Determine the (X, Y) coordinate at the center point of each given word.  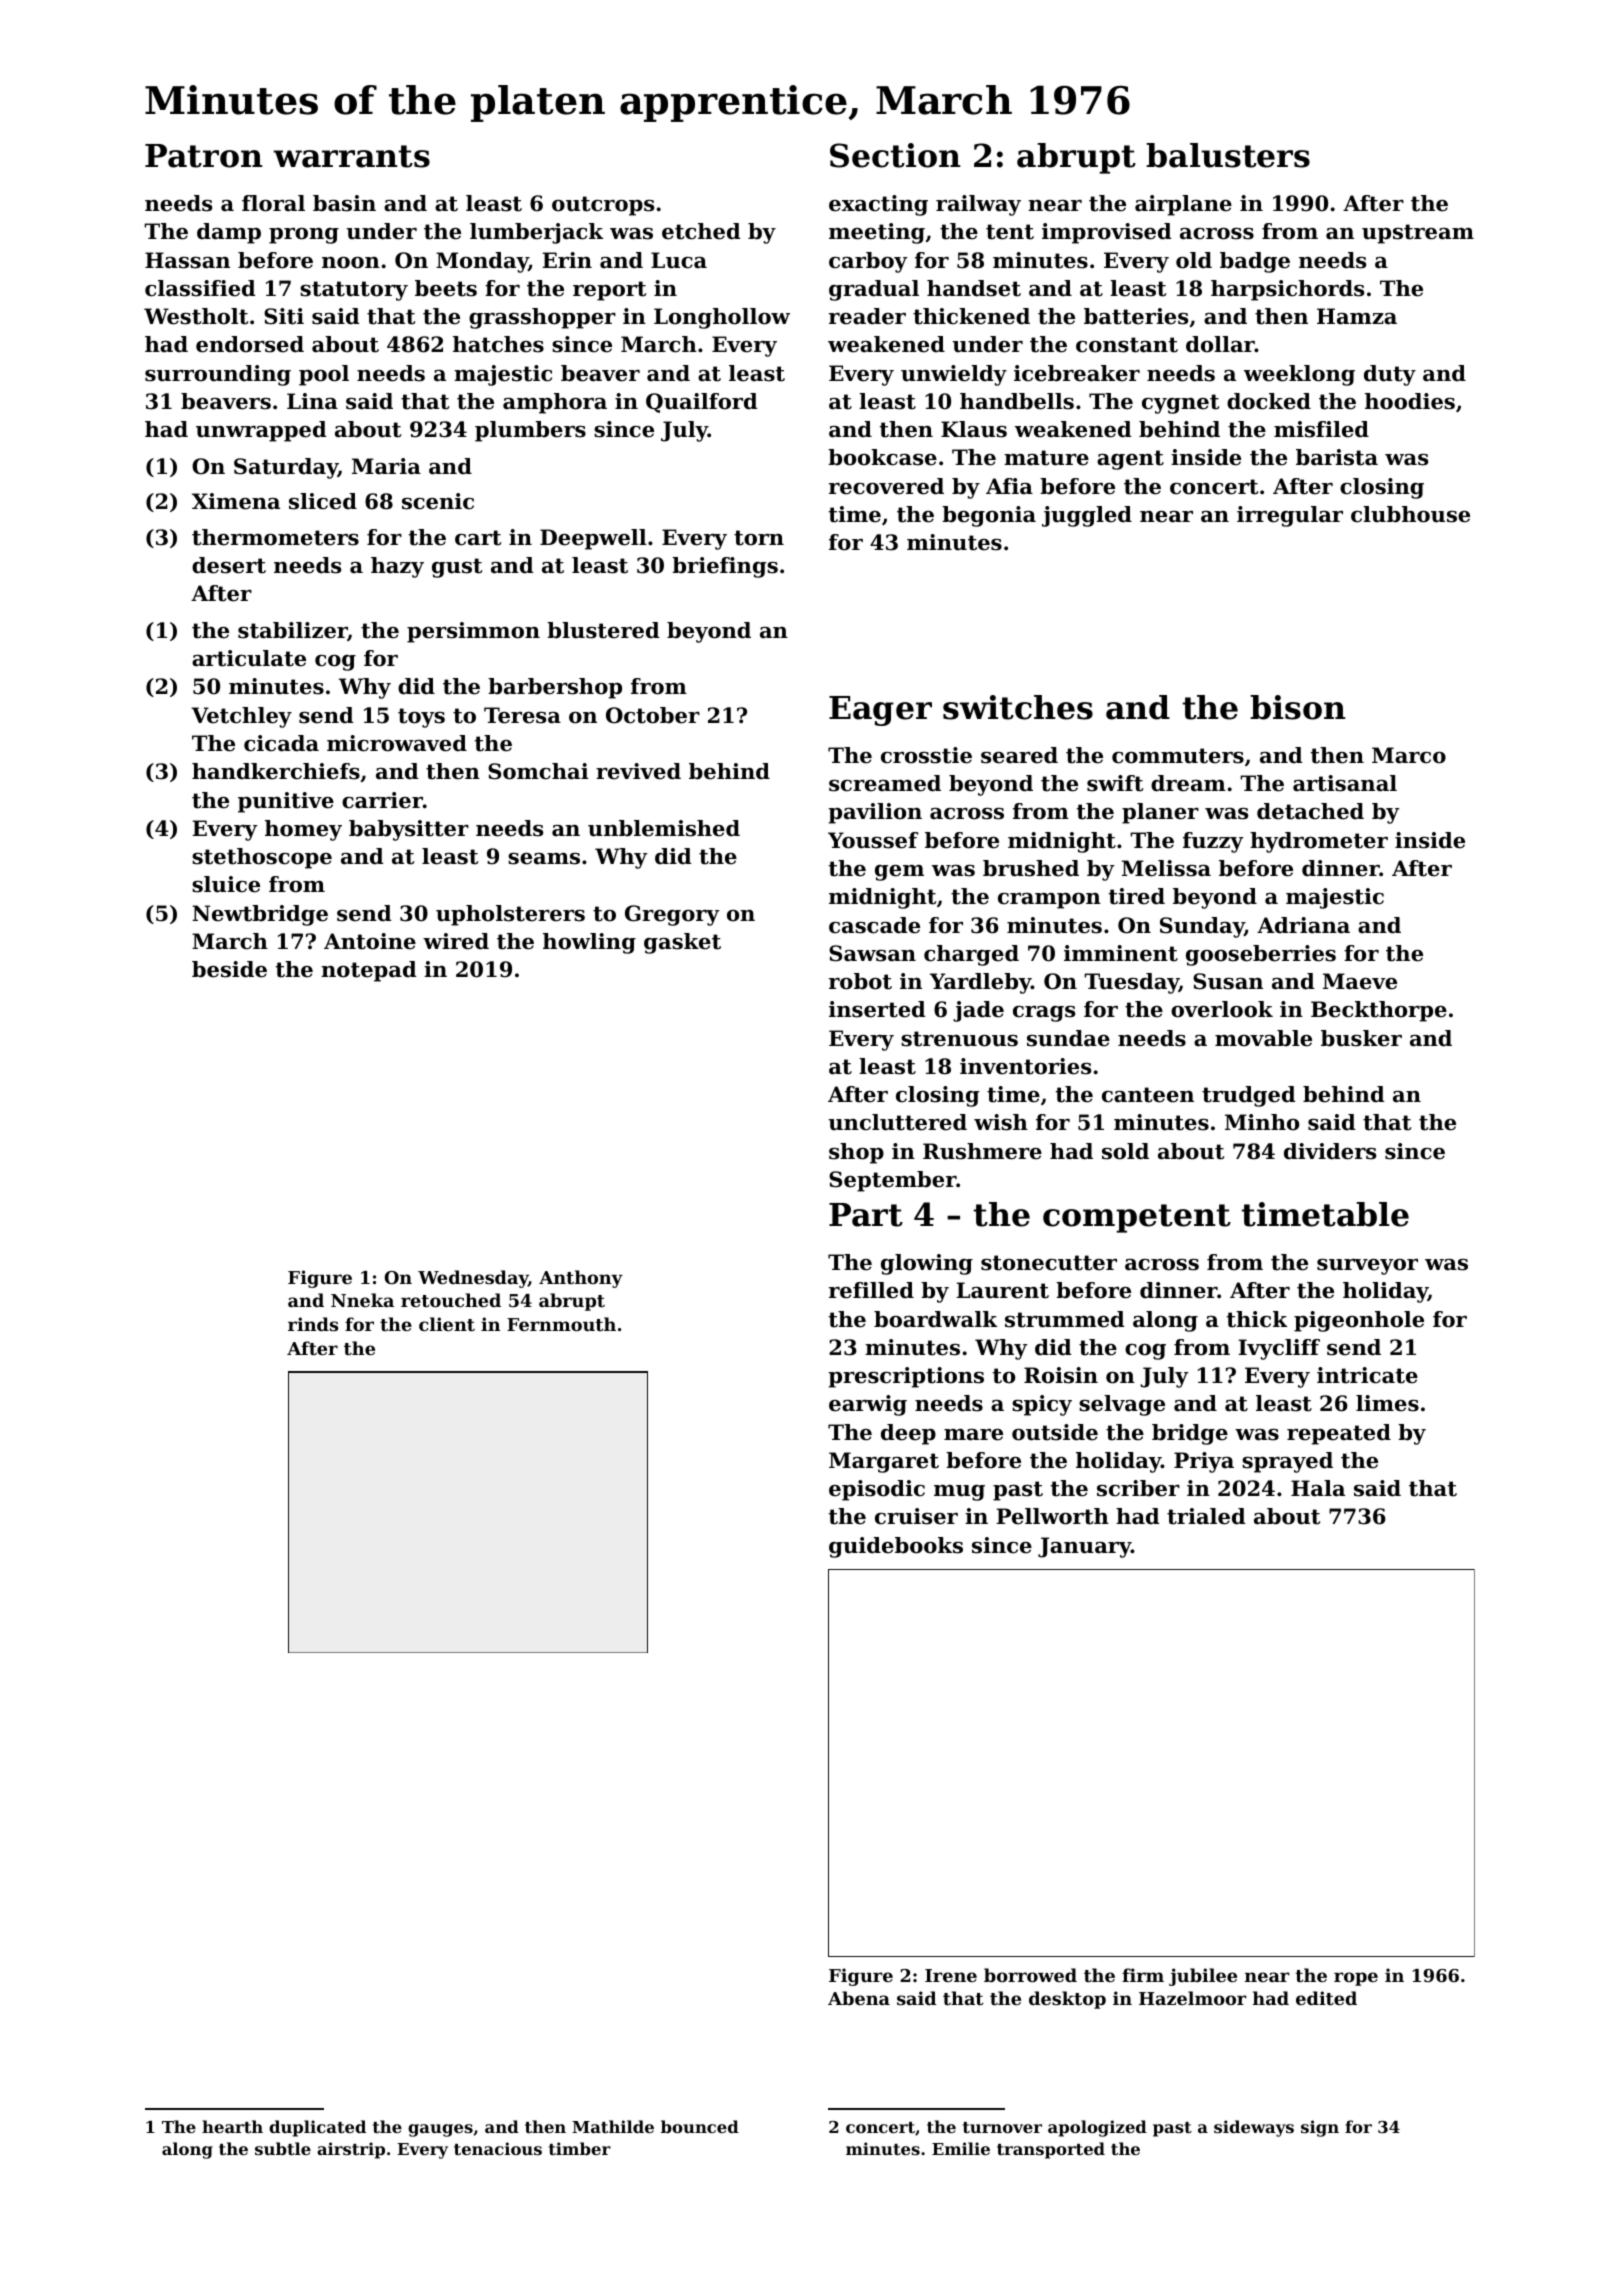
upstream (1418, 234)
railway (978, 205)
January (1084, 1547)
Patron (204, 156)
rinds (313, 1324)
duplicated (317, 2128)
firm (1143, 1975)
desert (229, 565)
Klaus (974, 429)
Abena (859, 1998)
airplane (1183, 205)
